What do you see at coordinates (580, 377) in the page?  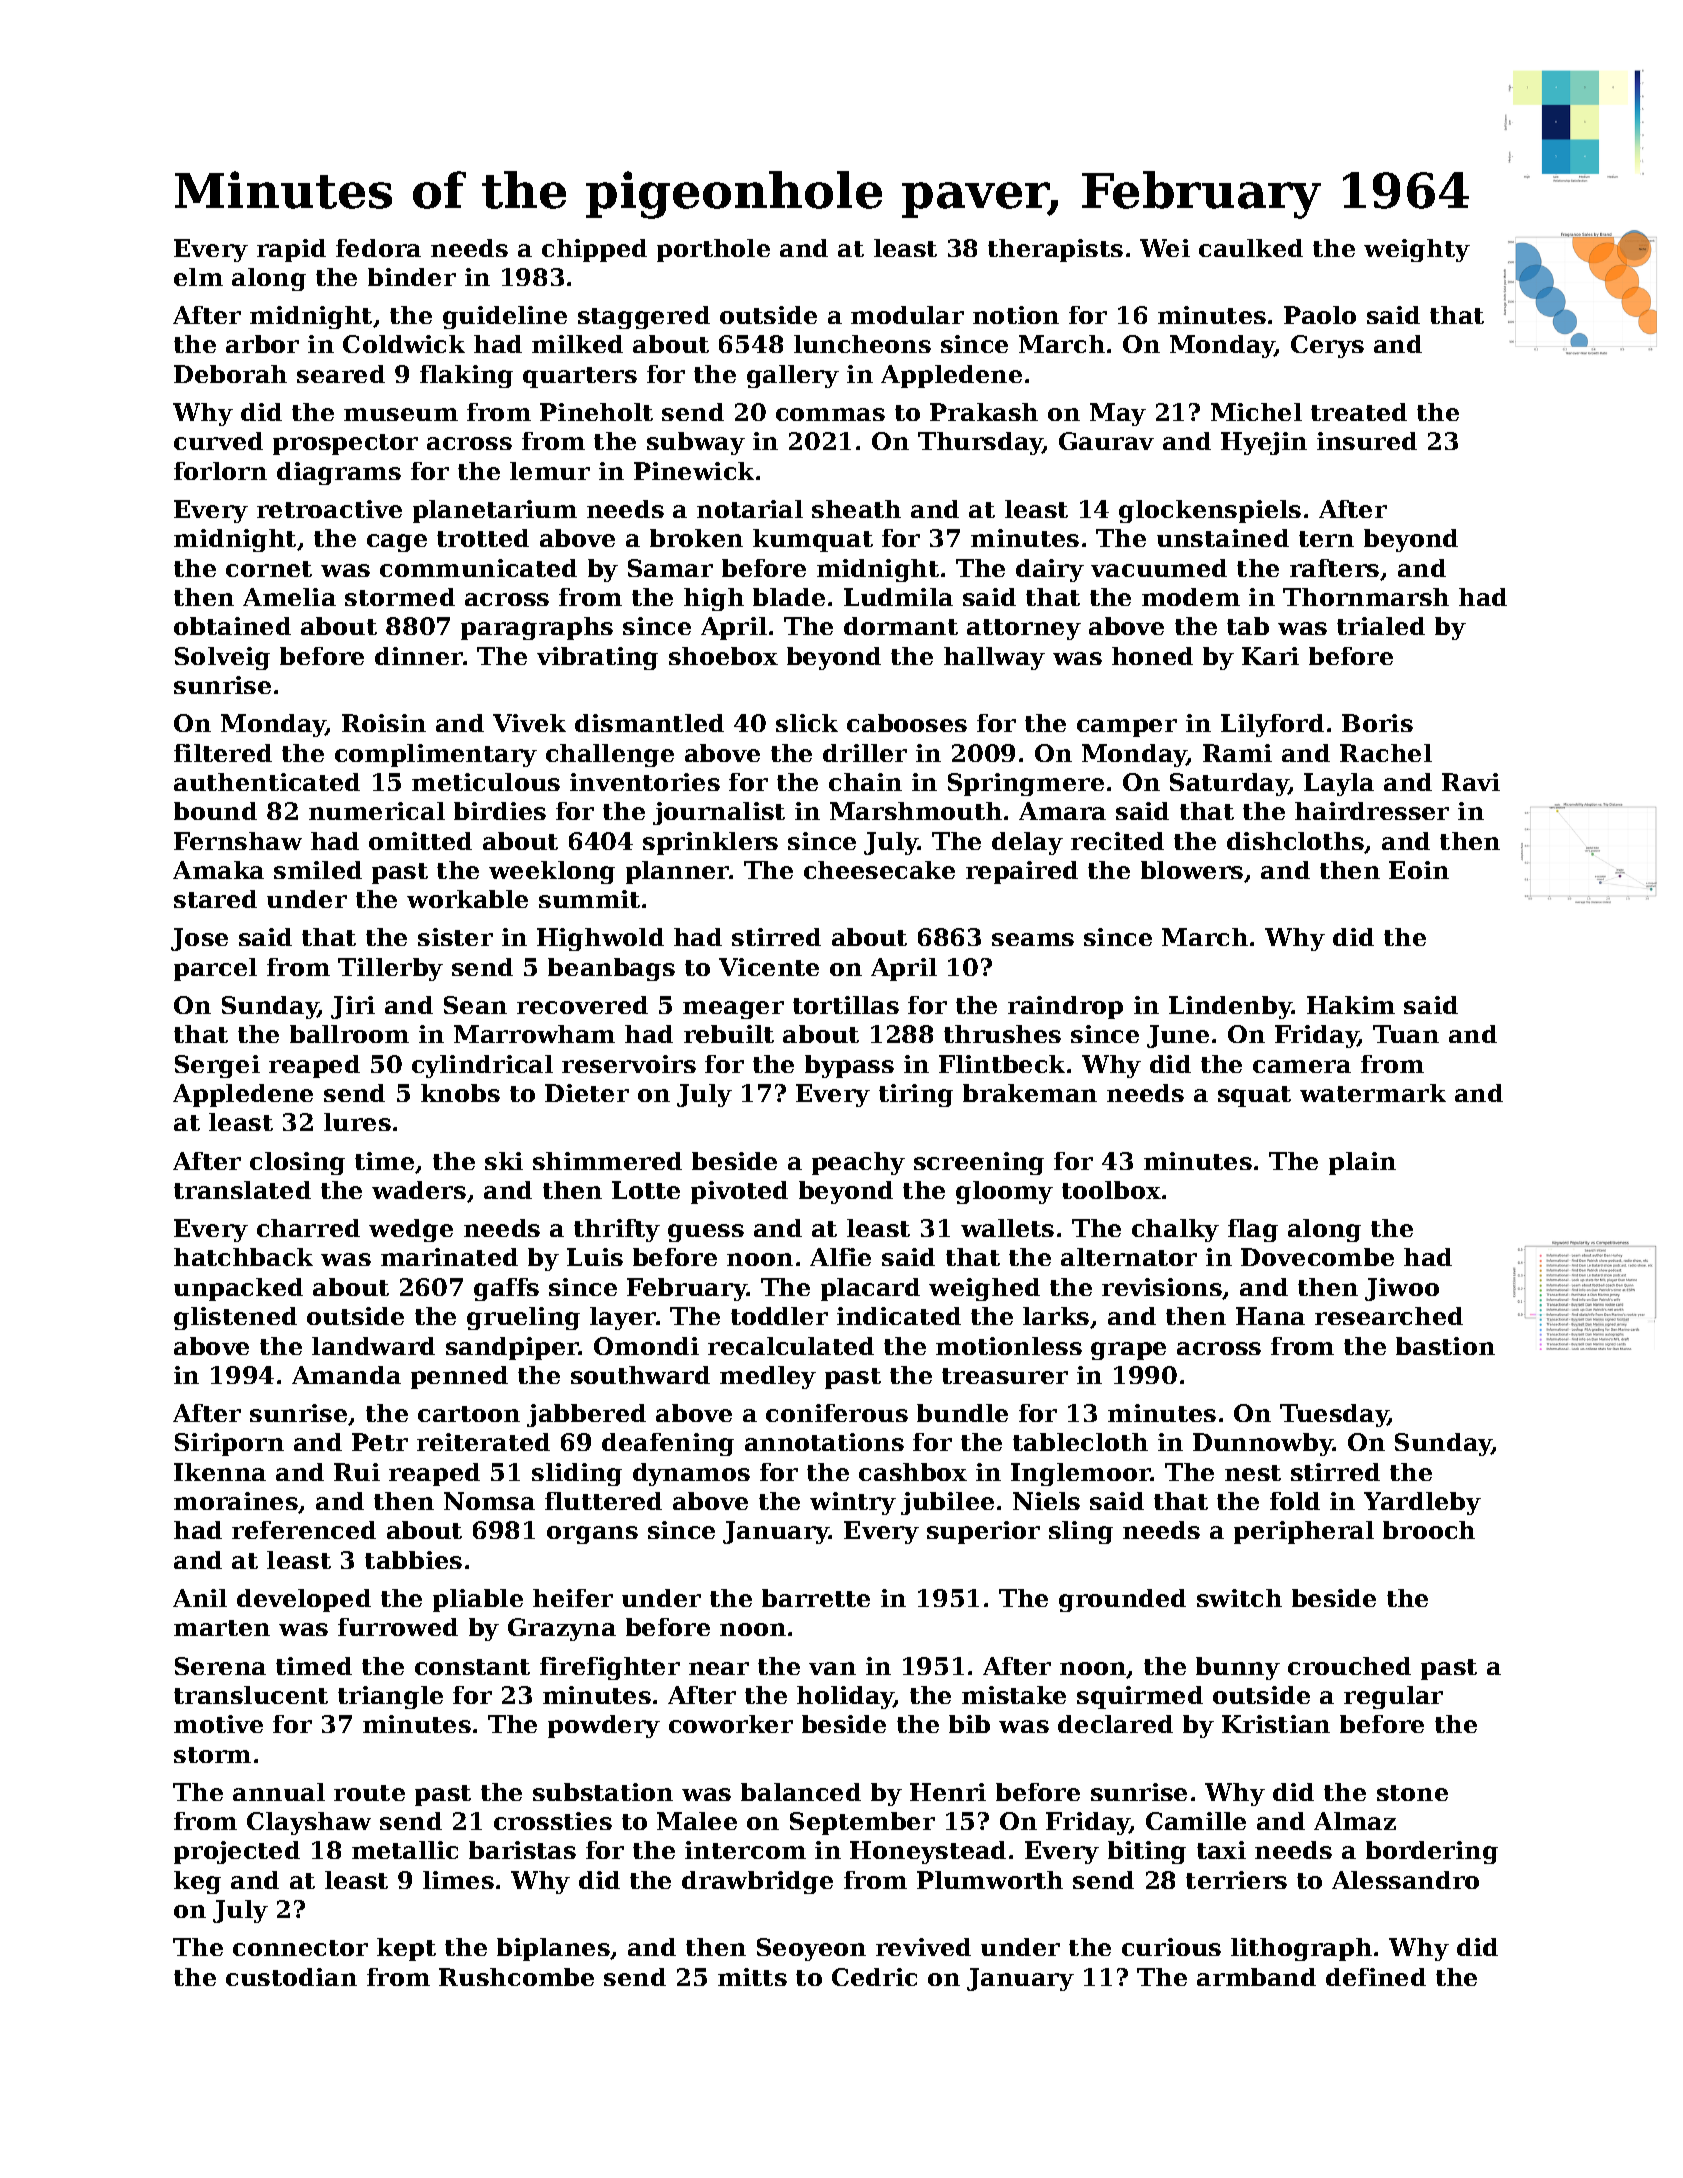 I see `quarters` at bounding box center [580, 377].
